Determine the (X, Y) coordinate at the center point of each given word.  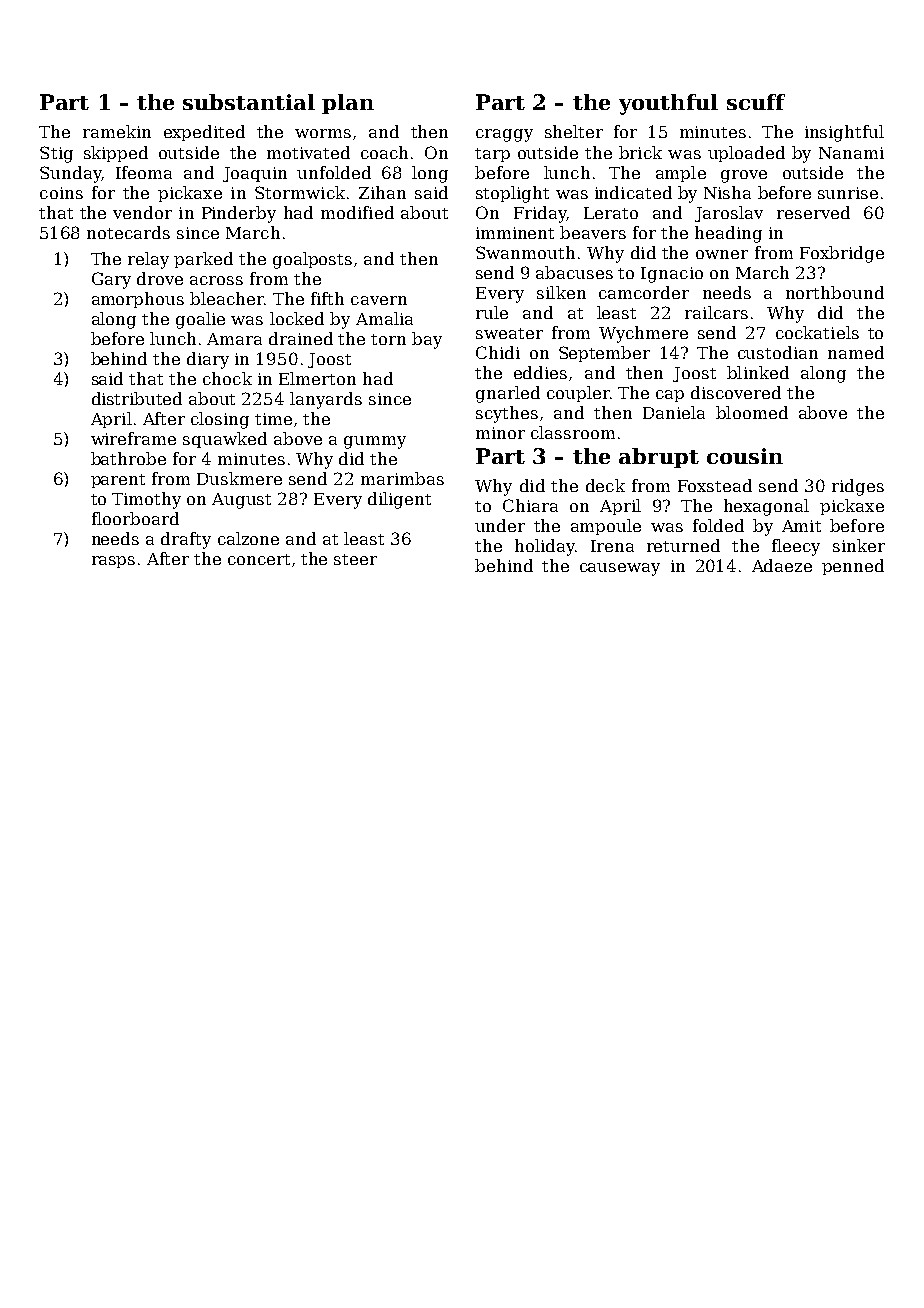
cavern (379, 300)
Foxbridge (842, 254)
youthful (668, 104)
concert (259, 559)
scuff (756, 102)
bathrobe (128, 458)
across (216, 280)
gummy (375, 442)
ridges (858, 487)
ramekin (117, 131)
